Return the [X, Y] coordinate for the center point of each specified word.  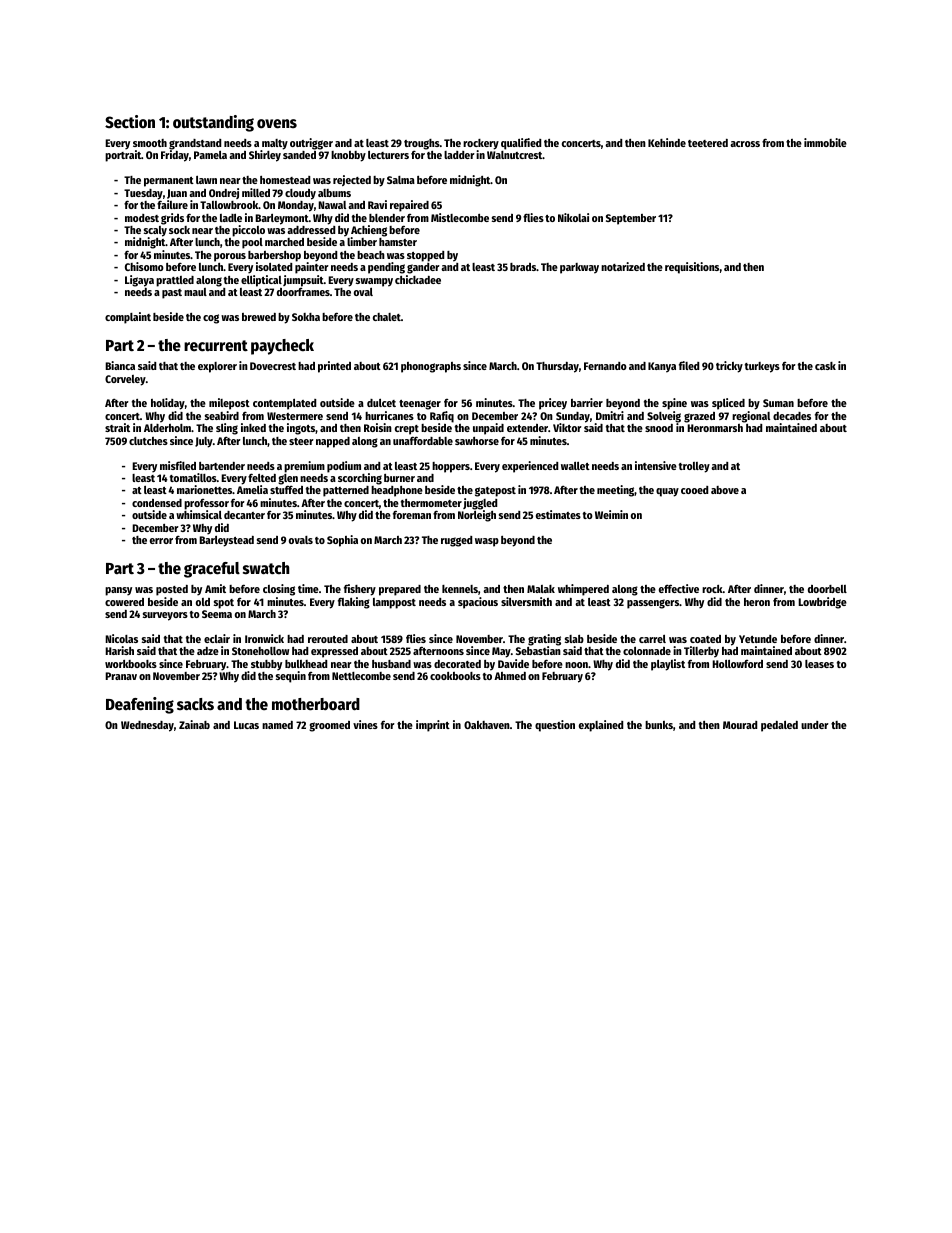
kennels [460, 589]
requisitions [692, 268]
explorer [217, 367]
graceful [212, 570]
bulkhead [306, 664]
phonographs [431, 367]
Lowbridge [822, 603]
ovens [277, 124]
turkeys [762, 367]
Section [130, 122]
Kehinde [667, 142]
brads [523, 267]
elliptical [261, 281]
